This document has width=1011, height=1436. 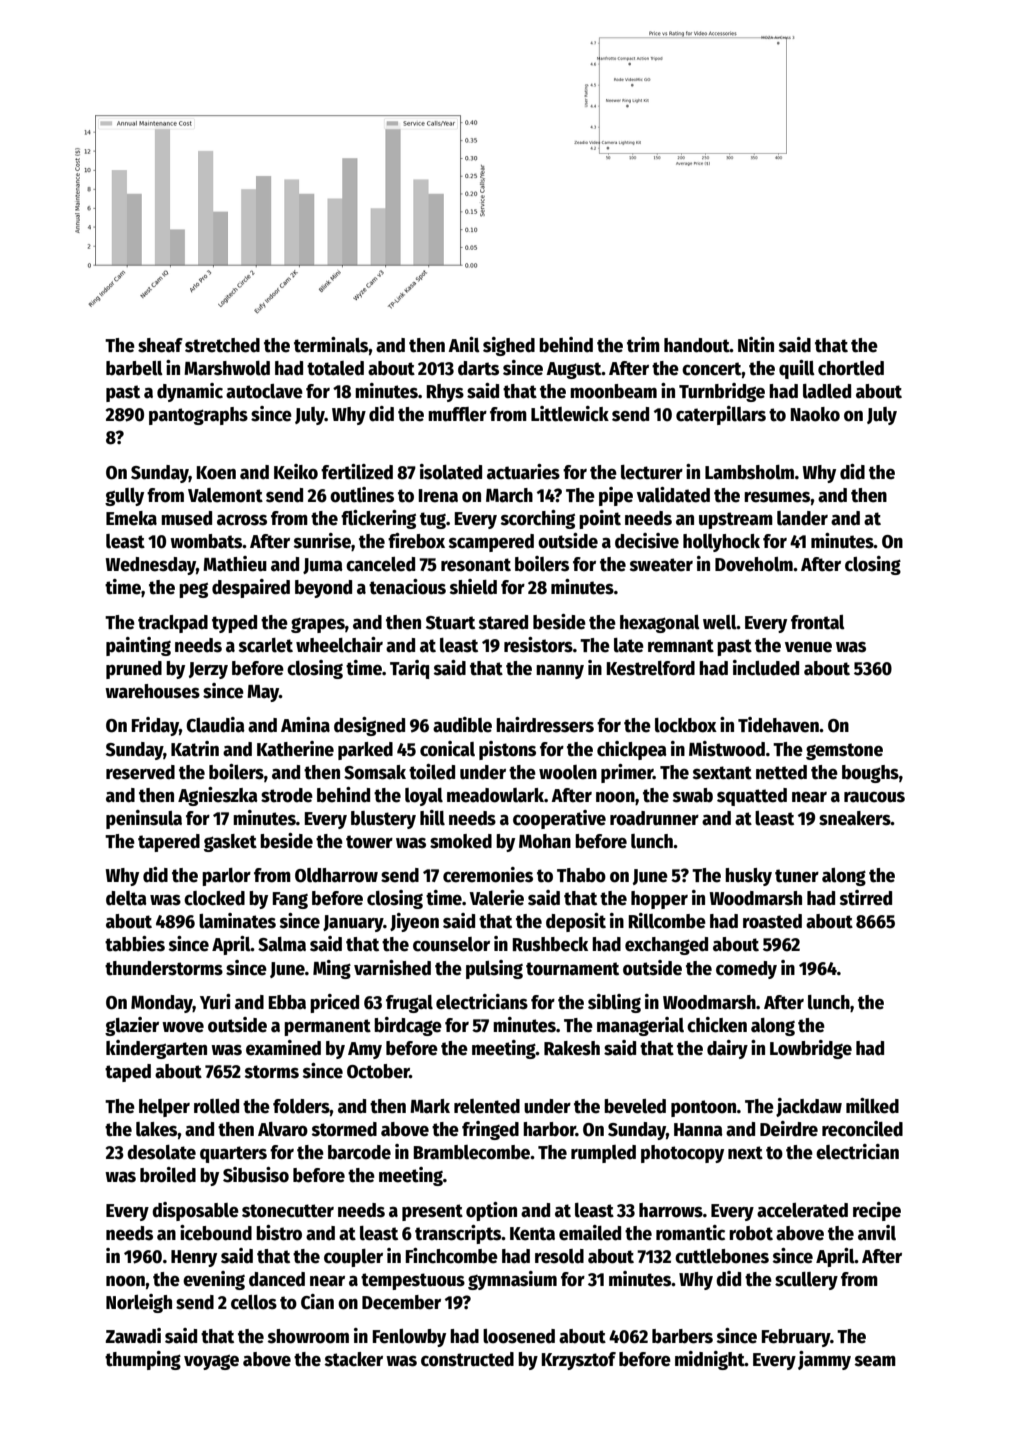 I want to click on barbell, so click(x=134, y=368).
